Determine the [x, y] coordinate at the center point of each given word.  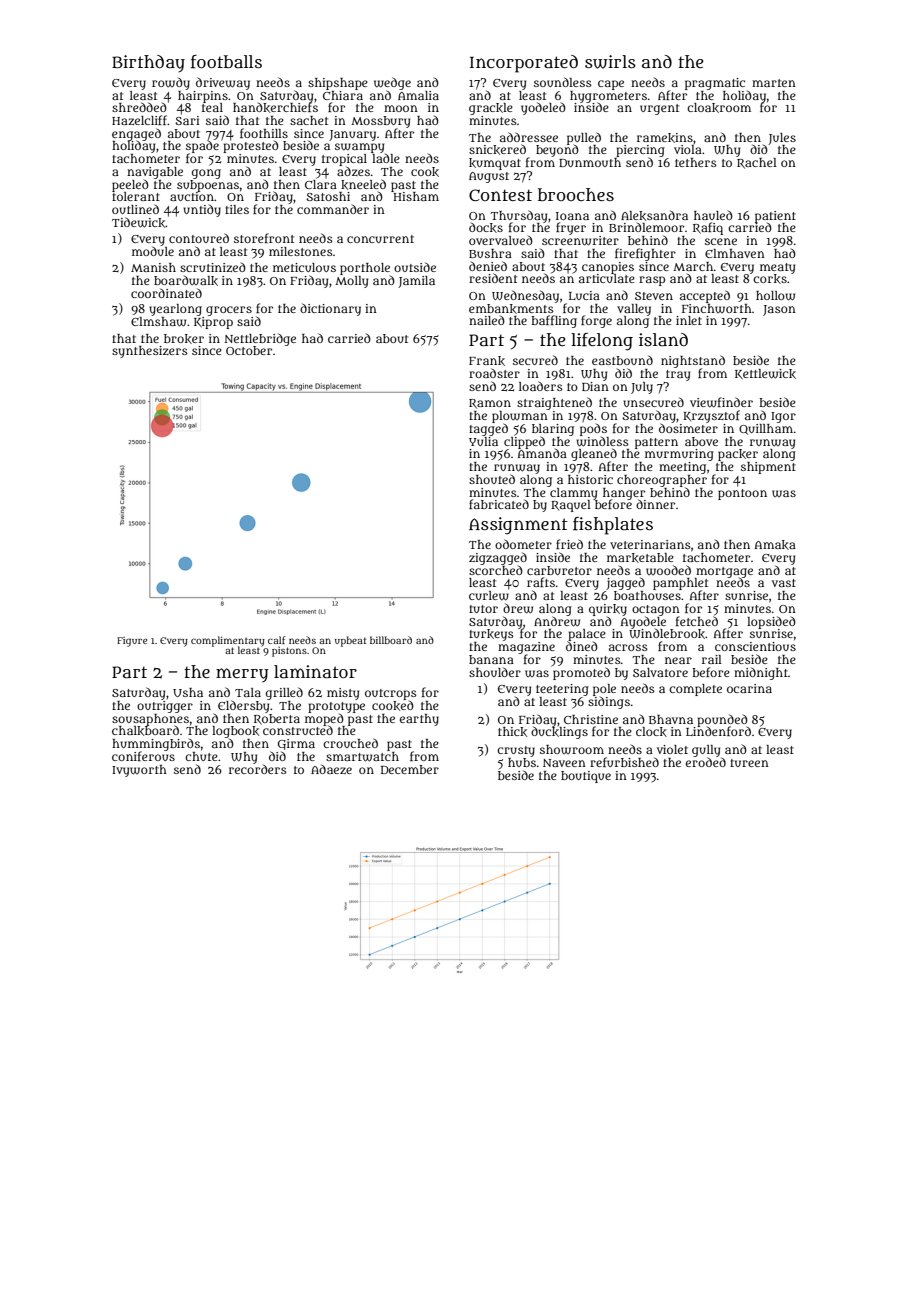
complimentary [228, 641]
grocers [229, 311]
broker [184, 339]
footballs [226, 62]
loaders [541, 386]
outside [415, 267]
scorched [496, 570]
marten [774, 83]
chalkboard [145, 731]
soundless [563, 82]
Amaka [775, 545]
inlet [689, 320]
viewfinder [721, 402]
